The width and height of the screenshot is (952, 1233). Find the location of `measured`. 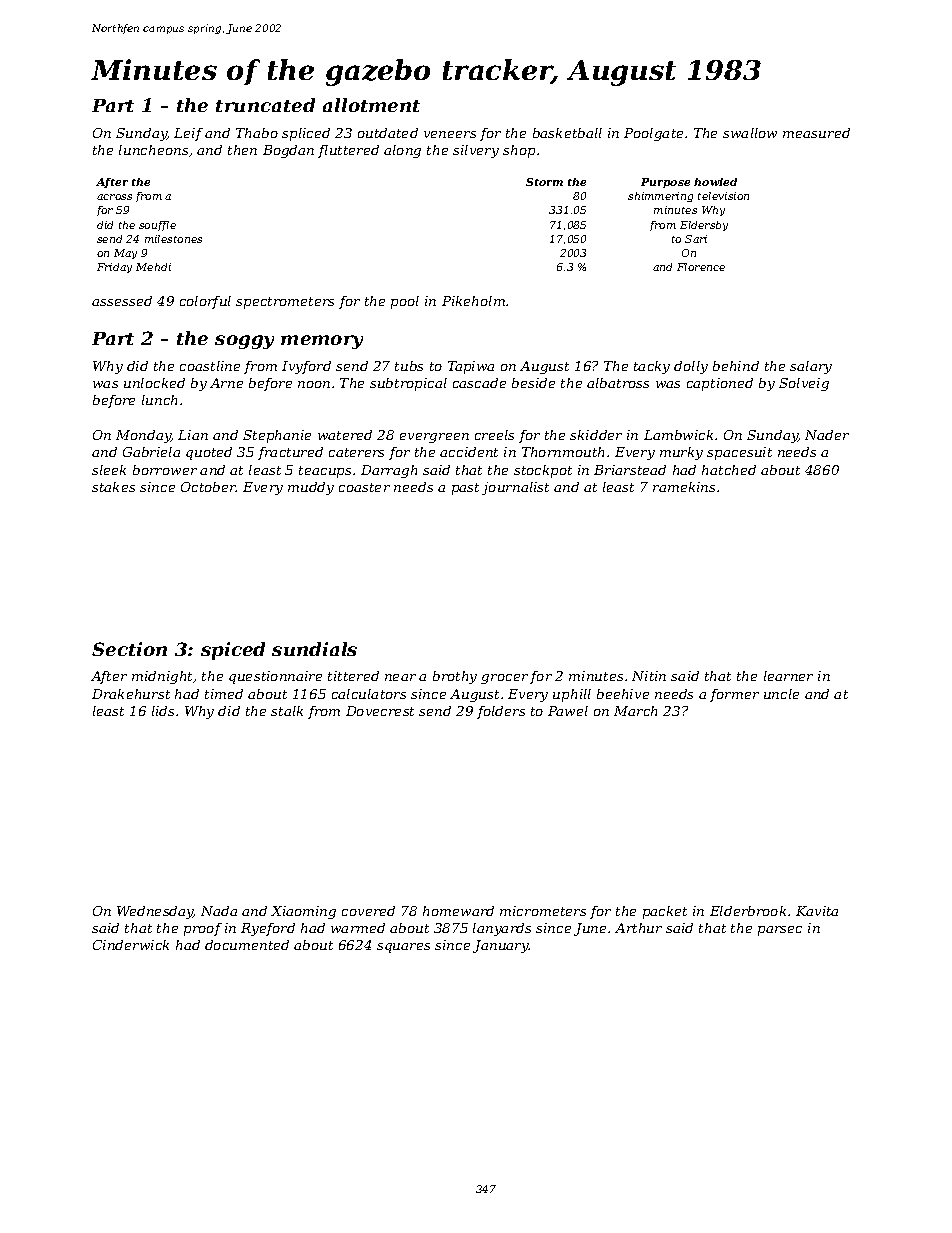

measured is located at coordinates (816, 133).
